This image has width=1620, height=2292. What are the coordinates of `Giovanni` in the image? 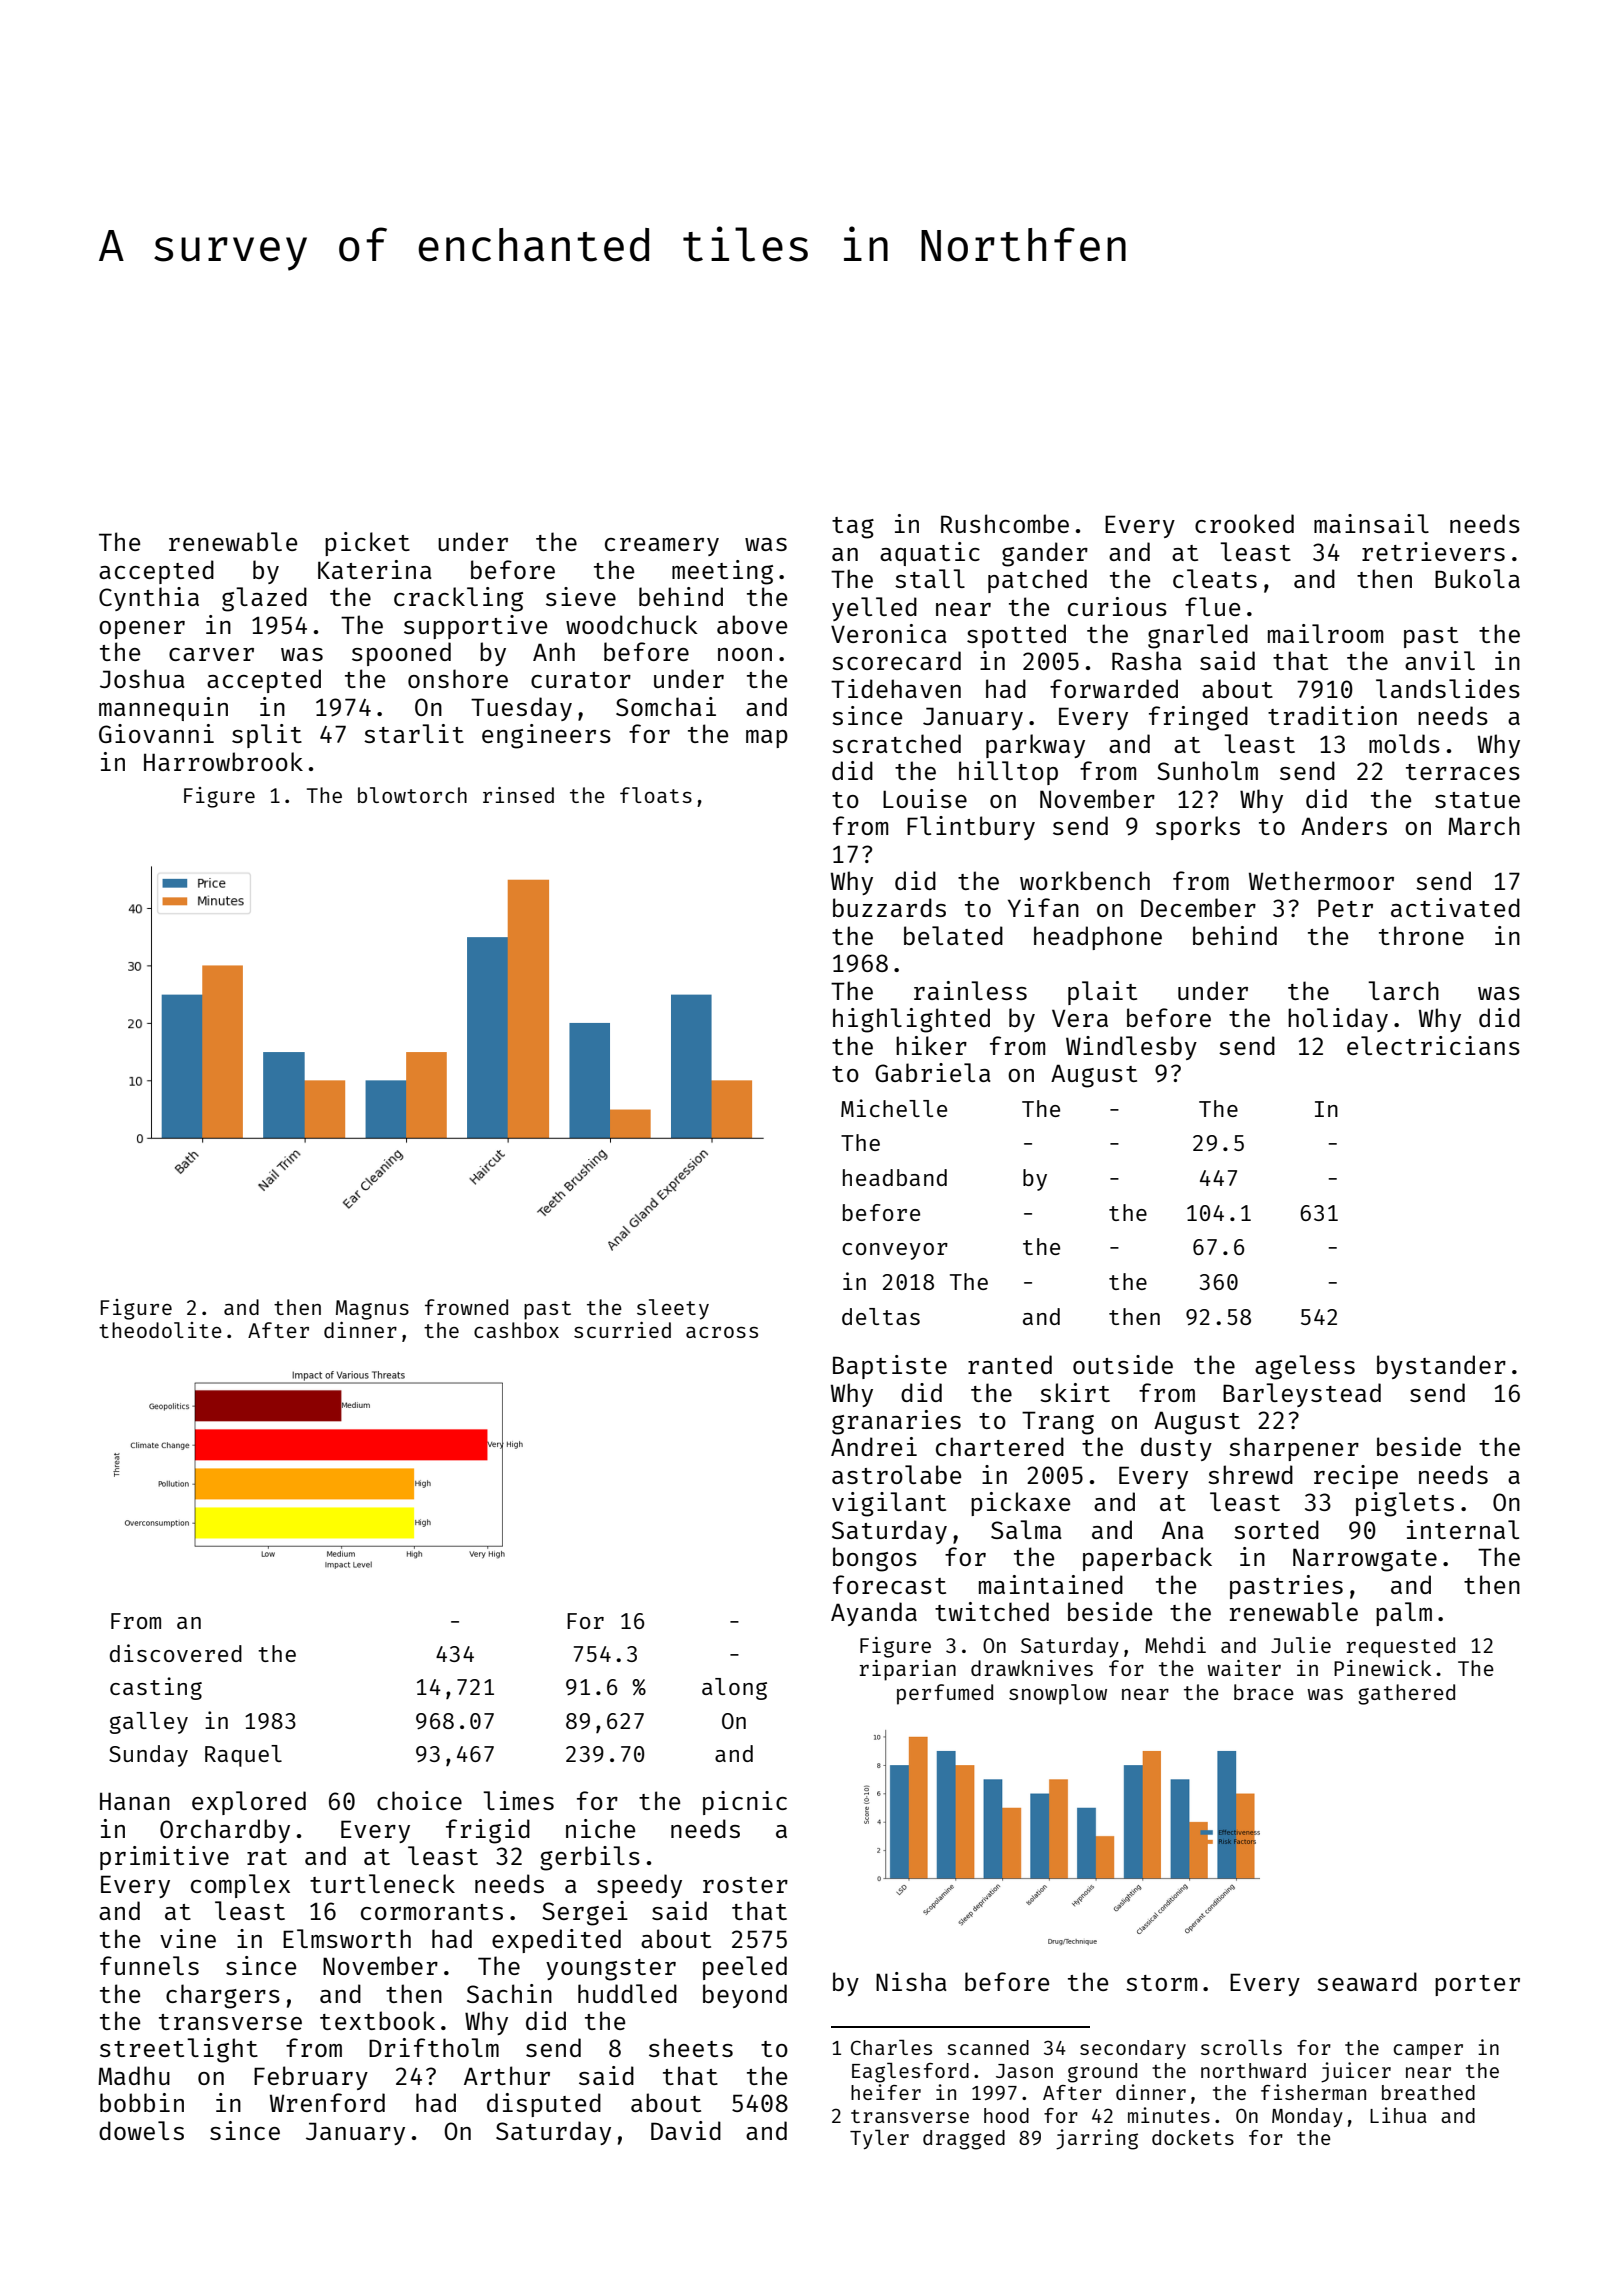 It's located at (156, 733).
